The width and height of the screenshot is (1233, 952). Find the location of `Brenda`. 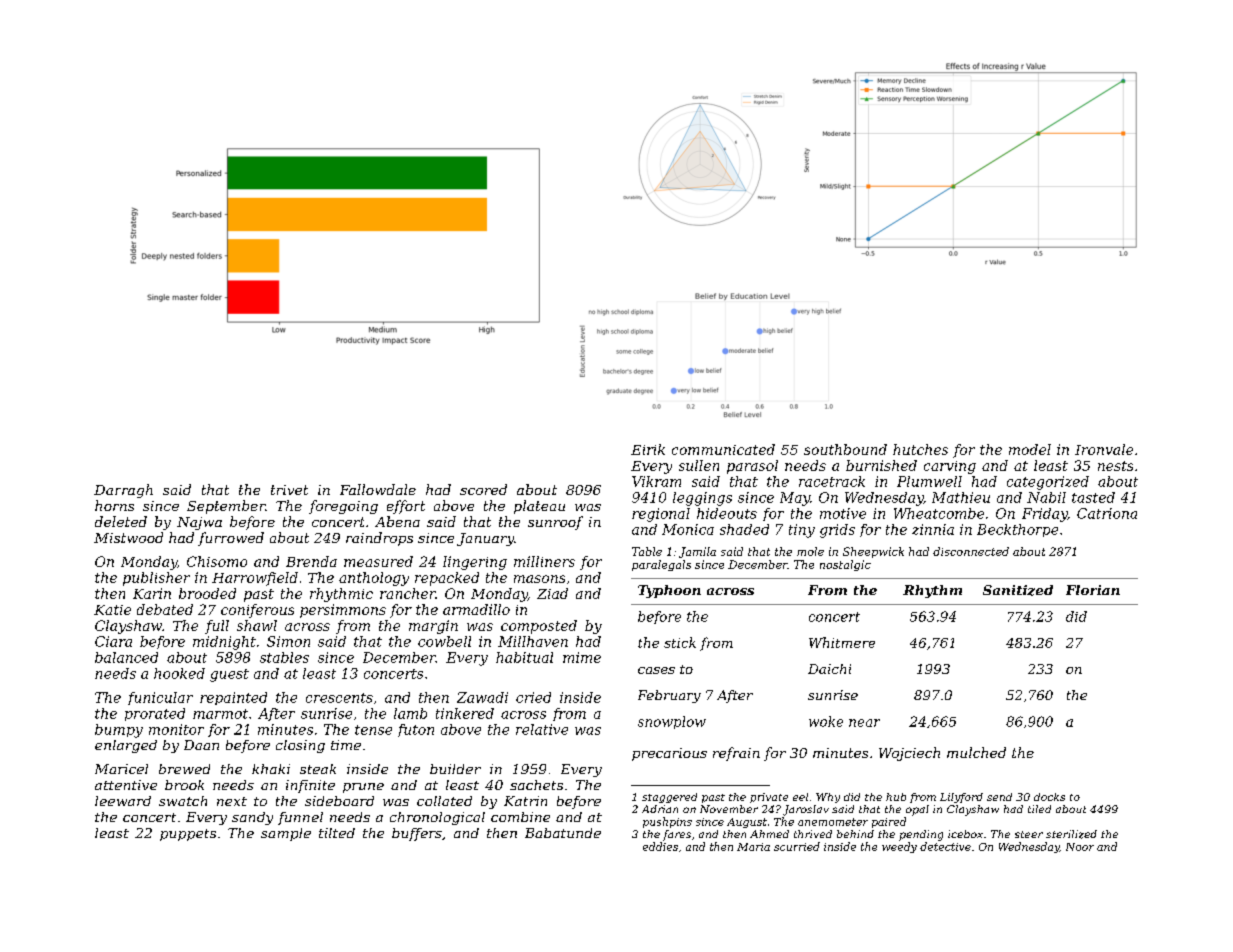

Brenda is located at coordinates (311, 561).
